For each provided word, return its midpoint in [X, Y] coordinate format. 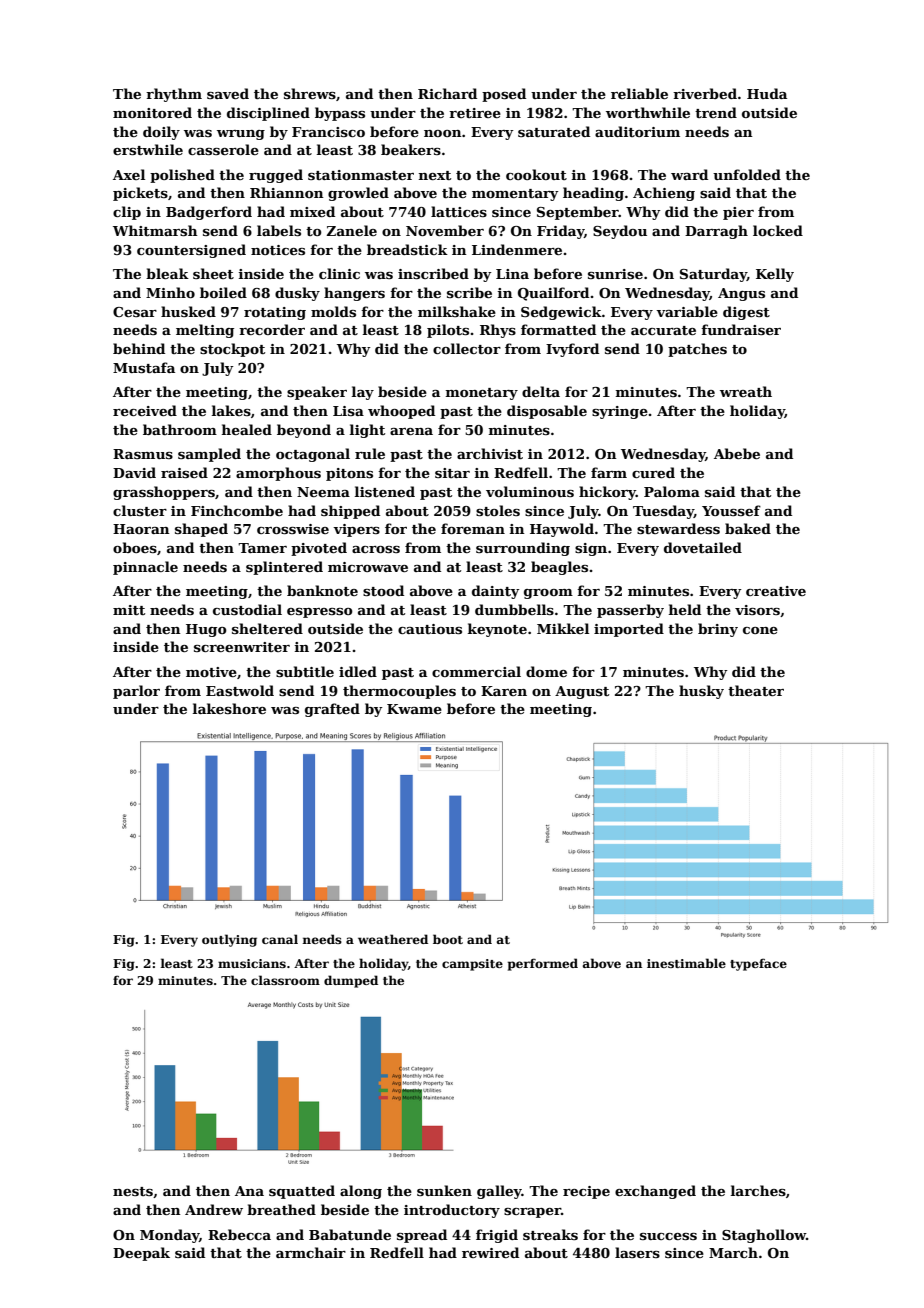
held [685, 609]
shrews [310, 93]
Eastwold [240, 690]
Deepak [141, 1254]
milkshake [457, 311]
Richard [447, 93]
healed [247, 429]
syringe [620, 412]
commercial [476, 671]
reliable [639, 93]
